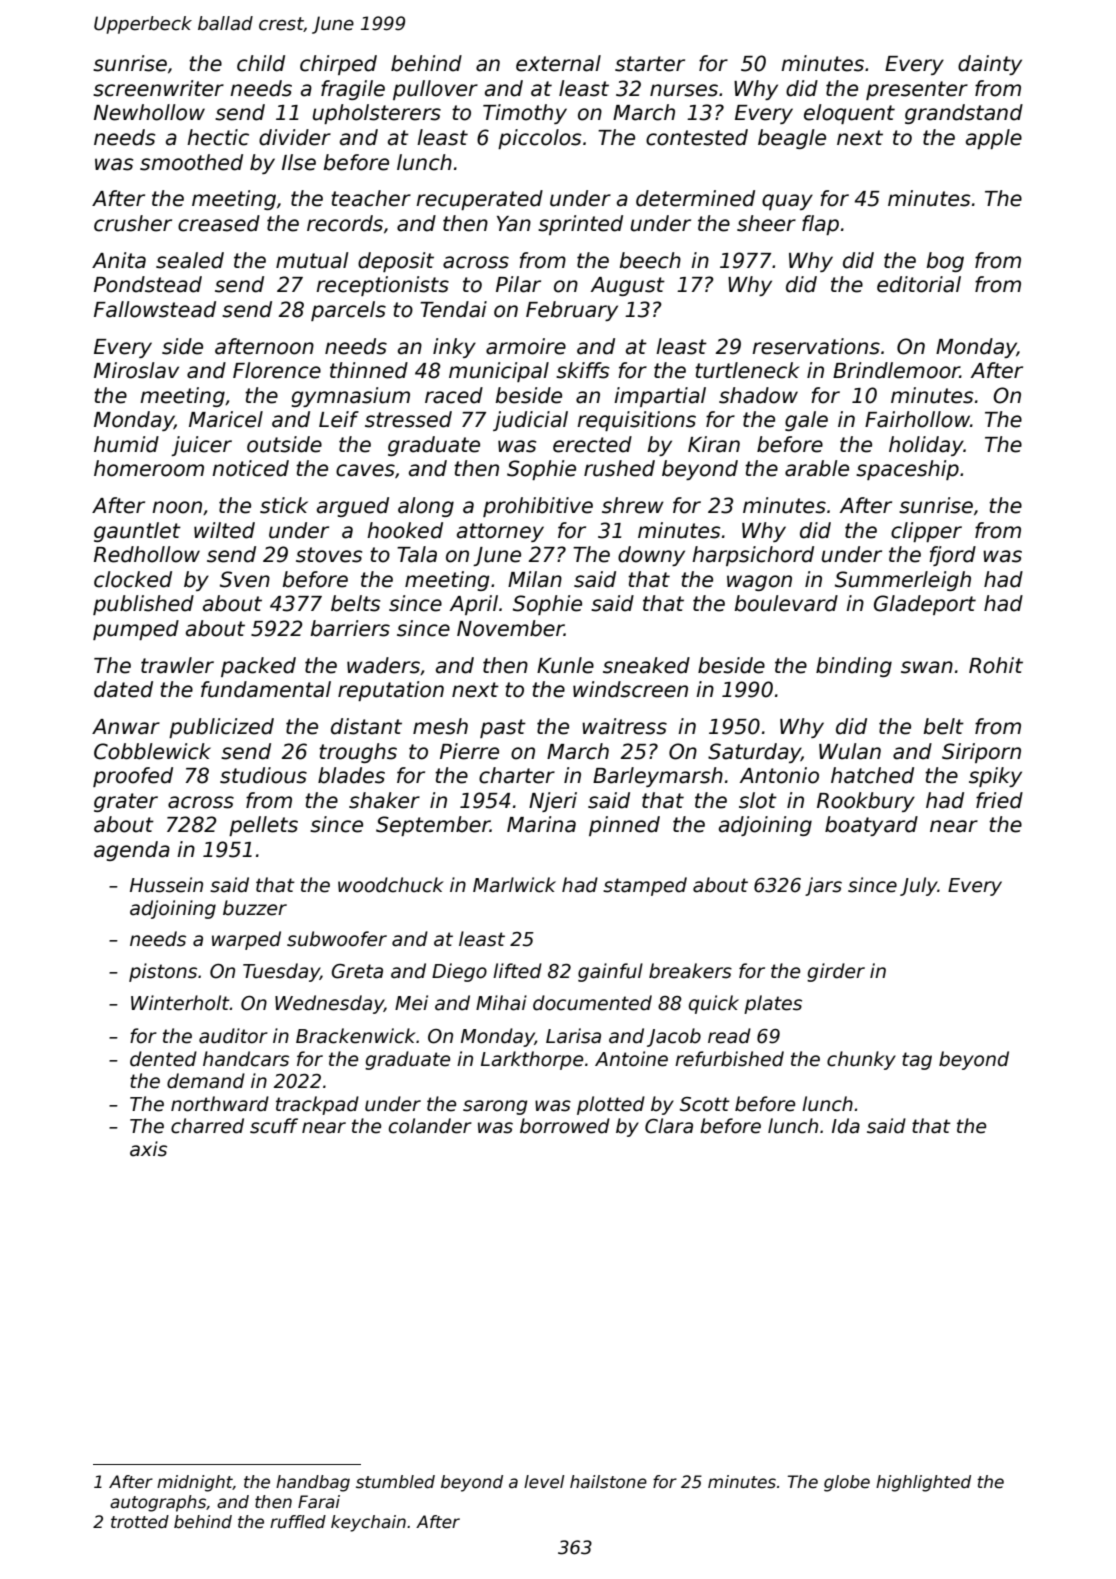  I want to click on bog, so click(945, 262).
